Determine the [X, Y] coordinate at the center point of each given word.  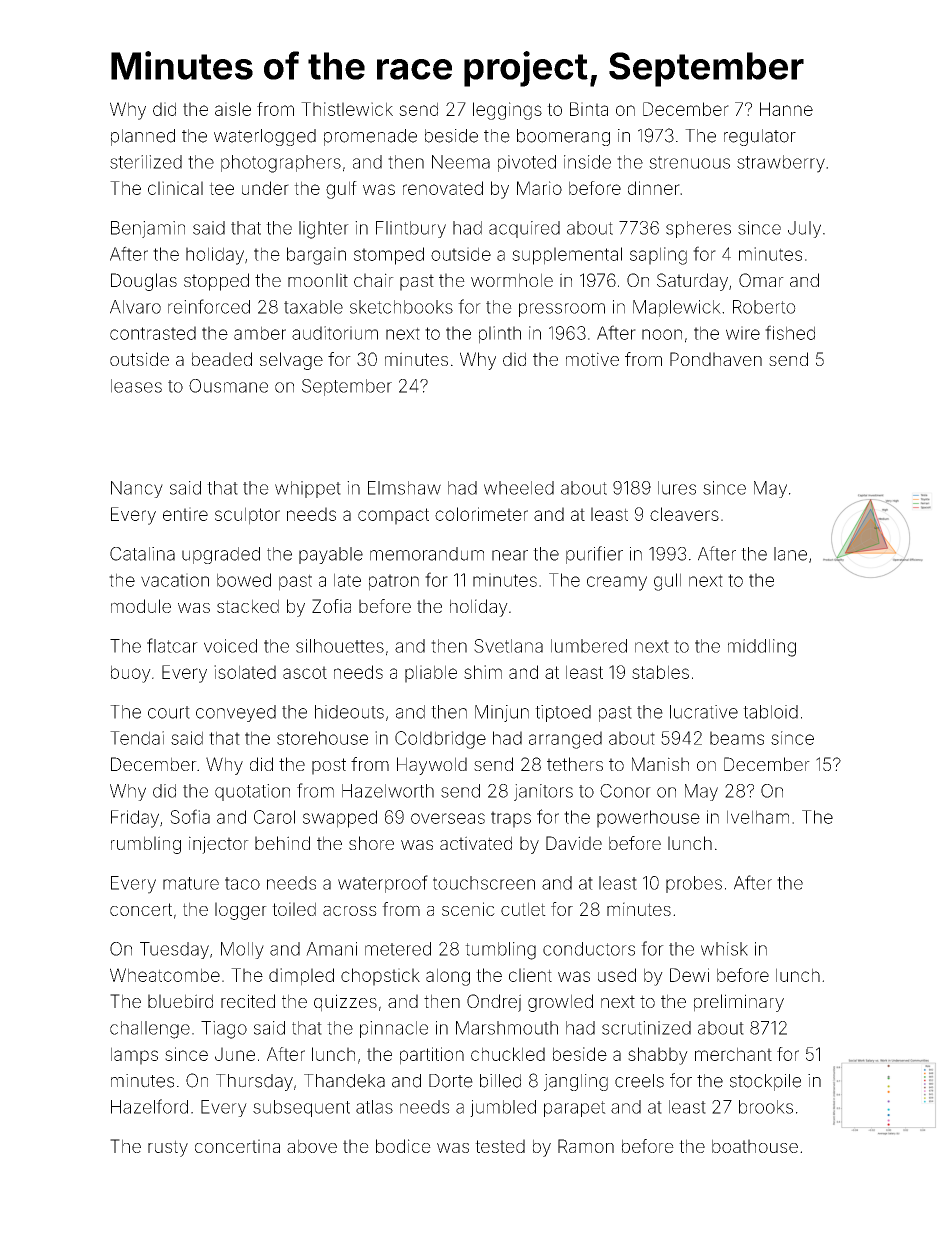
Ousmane [228, 386]
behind [282, 843]
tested [500, 1146]
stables [660, 672]
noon [662, 334]
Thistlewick [347, 109]
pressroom [562, 310]
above [312, 1146]
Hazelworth [388, 791]
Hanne [786, 109]
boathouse [755, 1146]
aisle [233, 109]
